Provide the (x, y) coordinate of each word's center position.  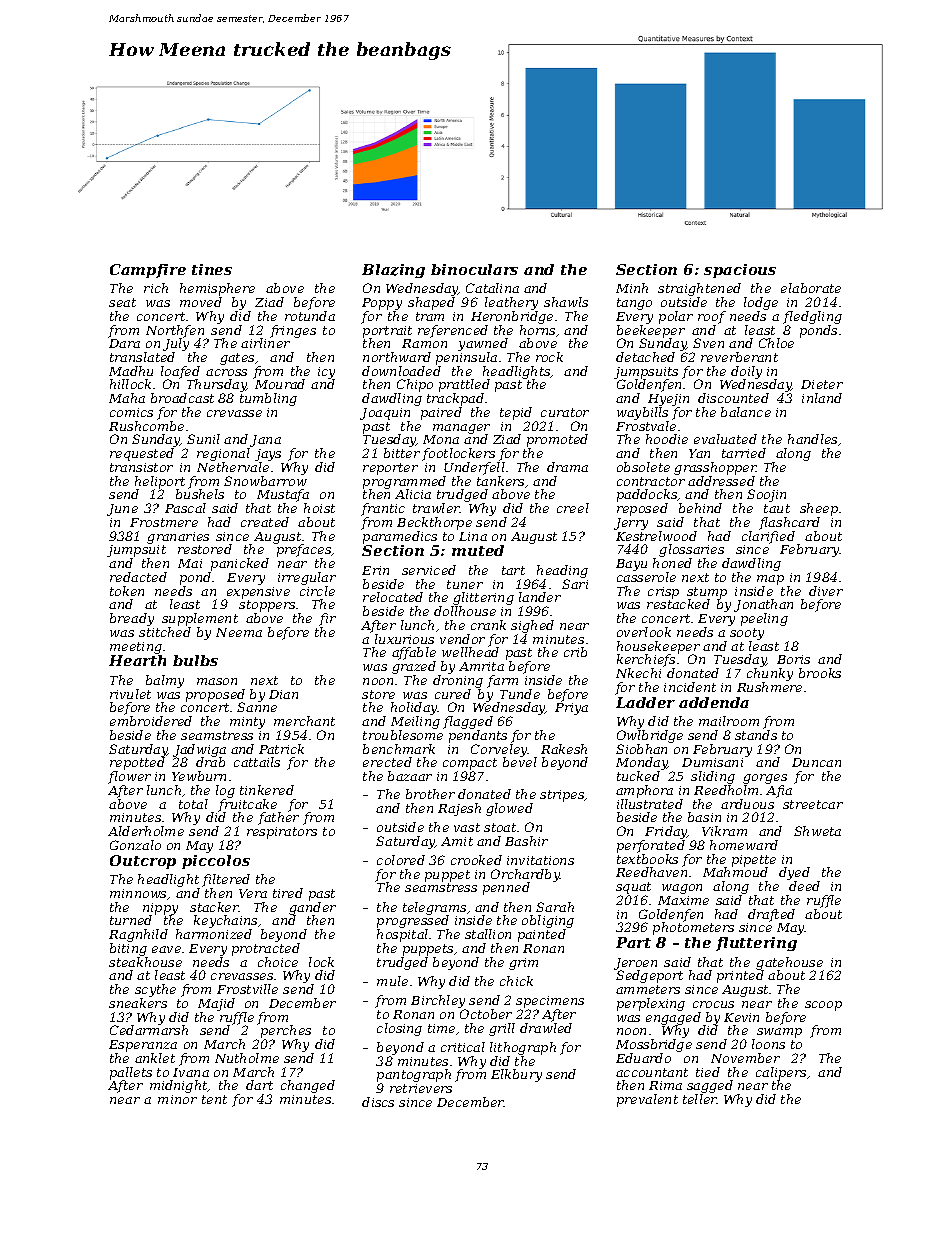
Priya (571, 709)
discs (378, 1102)
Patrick (281, 749)
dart (259, 1085)
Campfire (148, 271)
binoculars (474, 269)
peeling (764, 619)
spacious (740, 271)
